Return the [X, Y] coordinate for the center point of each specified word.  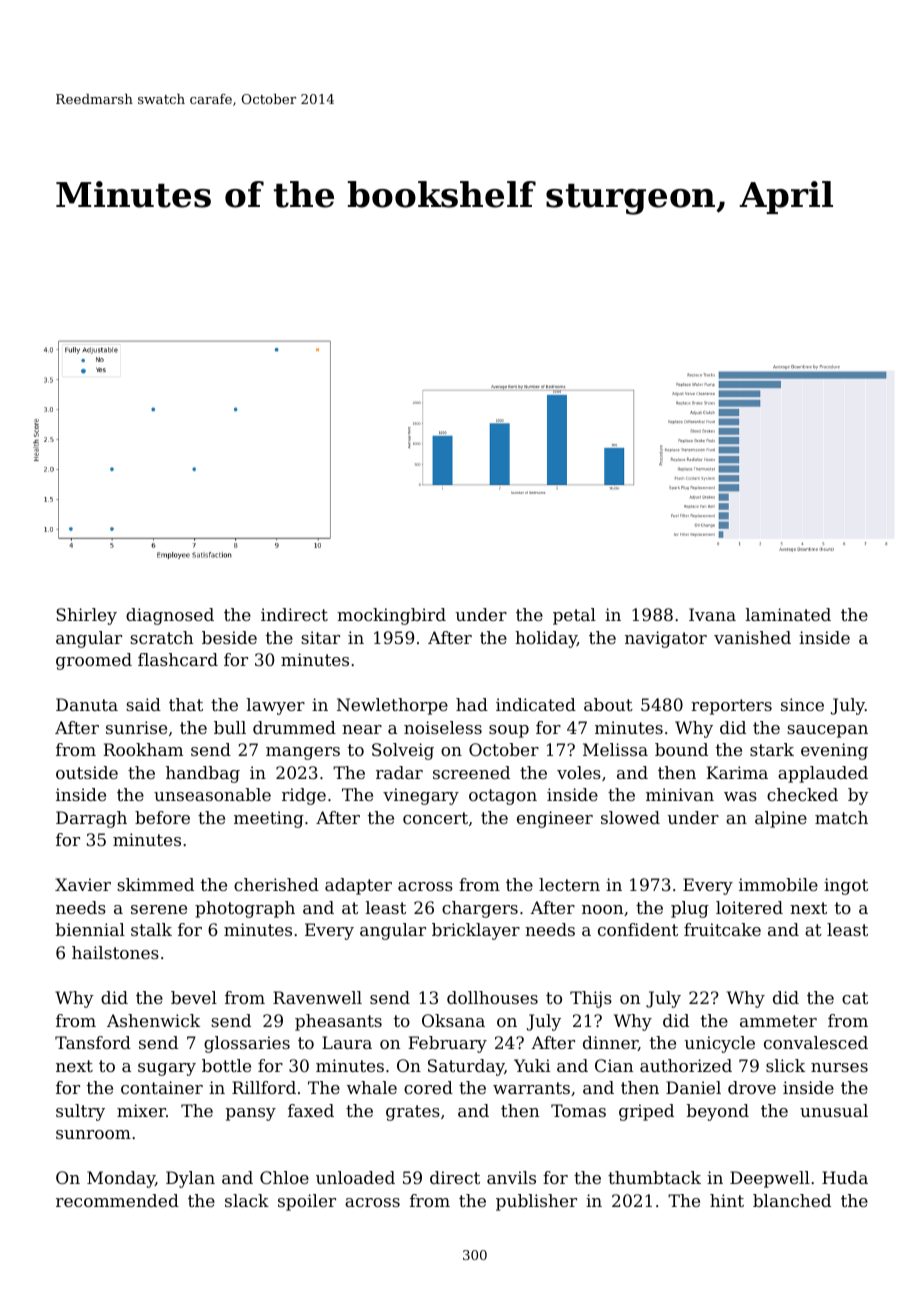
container [162, 1087]
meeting [269, 819]
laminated [788, 614]
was [740, 796]
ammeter [778, 1021]
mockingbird [391, 616]
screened [471, 772]
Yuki [532, 1065]
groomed [94, 661]
